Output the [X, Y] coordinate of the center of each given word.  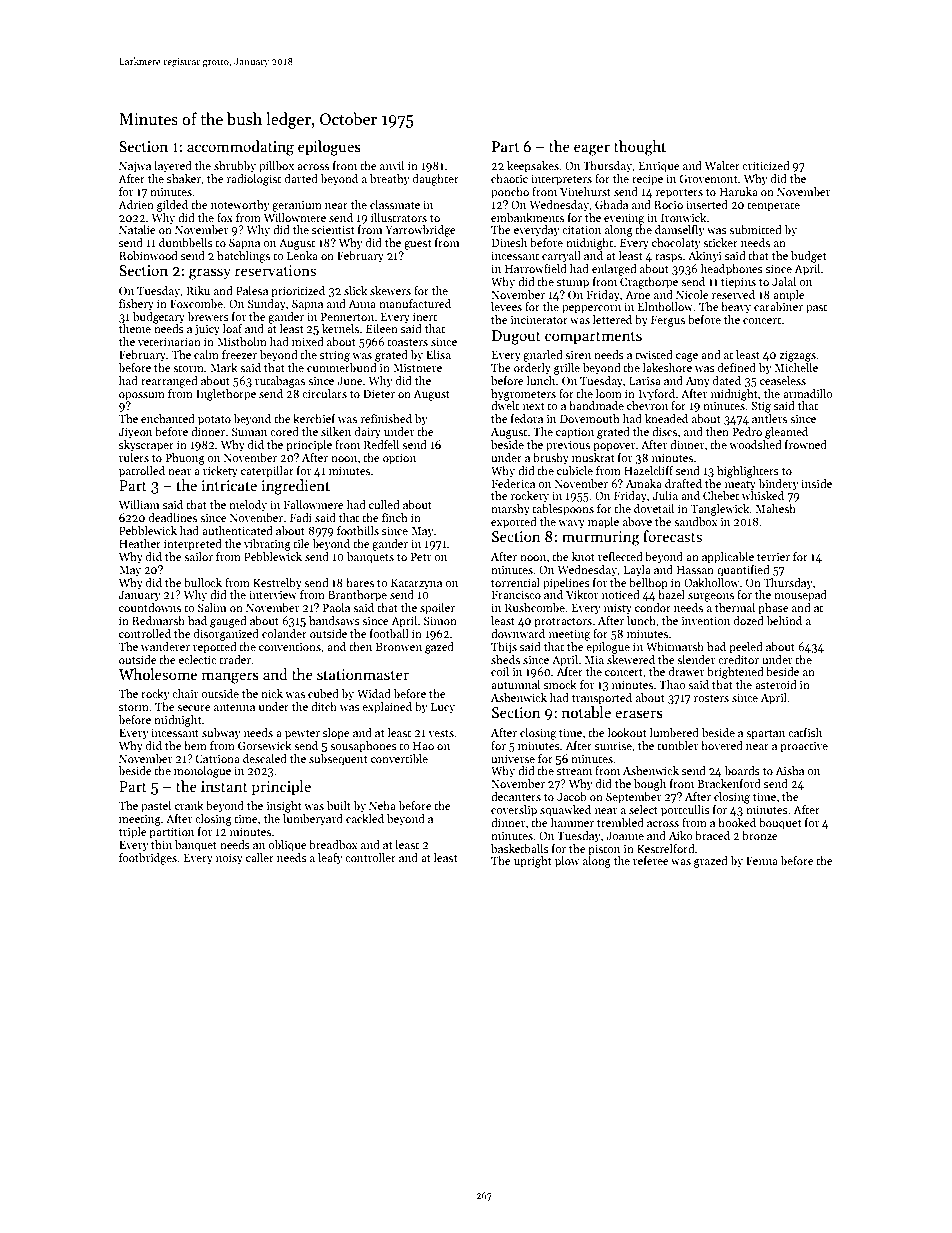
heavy [736, 308]
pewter [302, 735]
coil [500, 671]
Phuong [185, 459]
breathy [390, 180]
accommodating [240, 148]
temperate [773, 207]
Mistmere [417, 368]
